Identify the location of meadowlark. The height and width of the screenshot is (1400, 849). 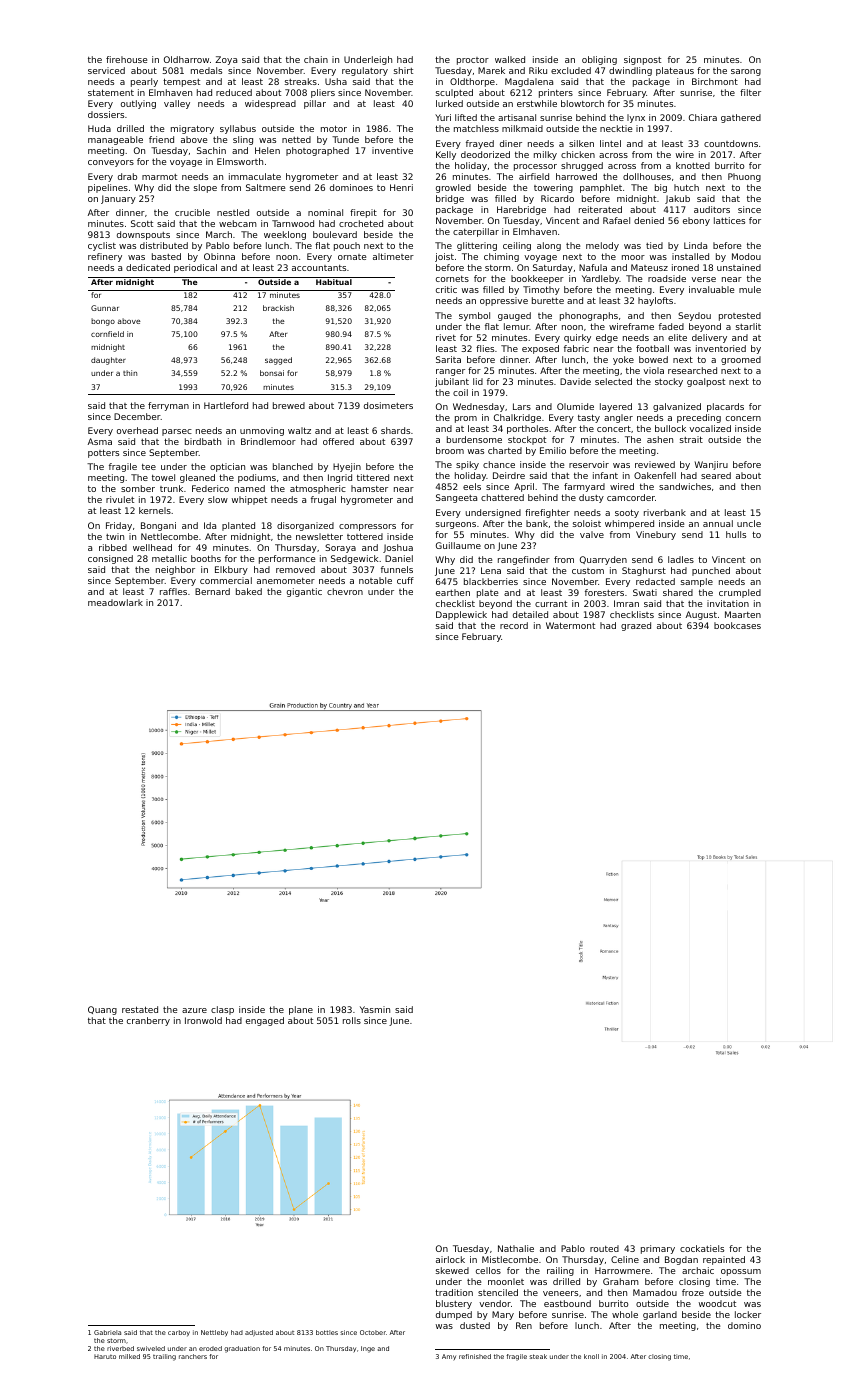
(115, 602).
